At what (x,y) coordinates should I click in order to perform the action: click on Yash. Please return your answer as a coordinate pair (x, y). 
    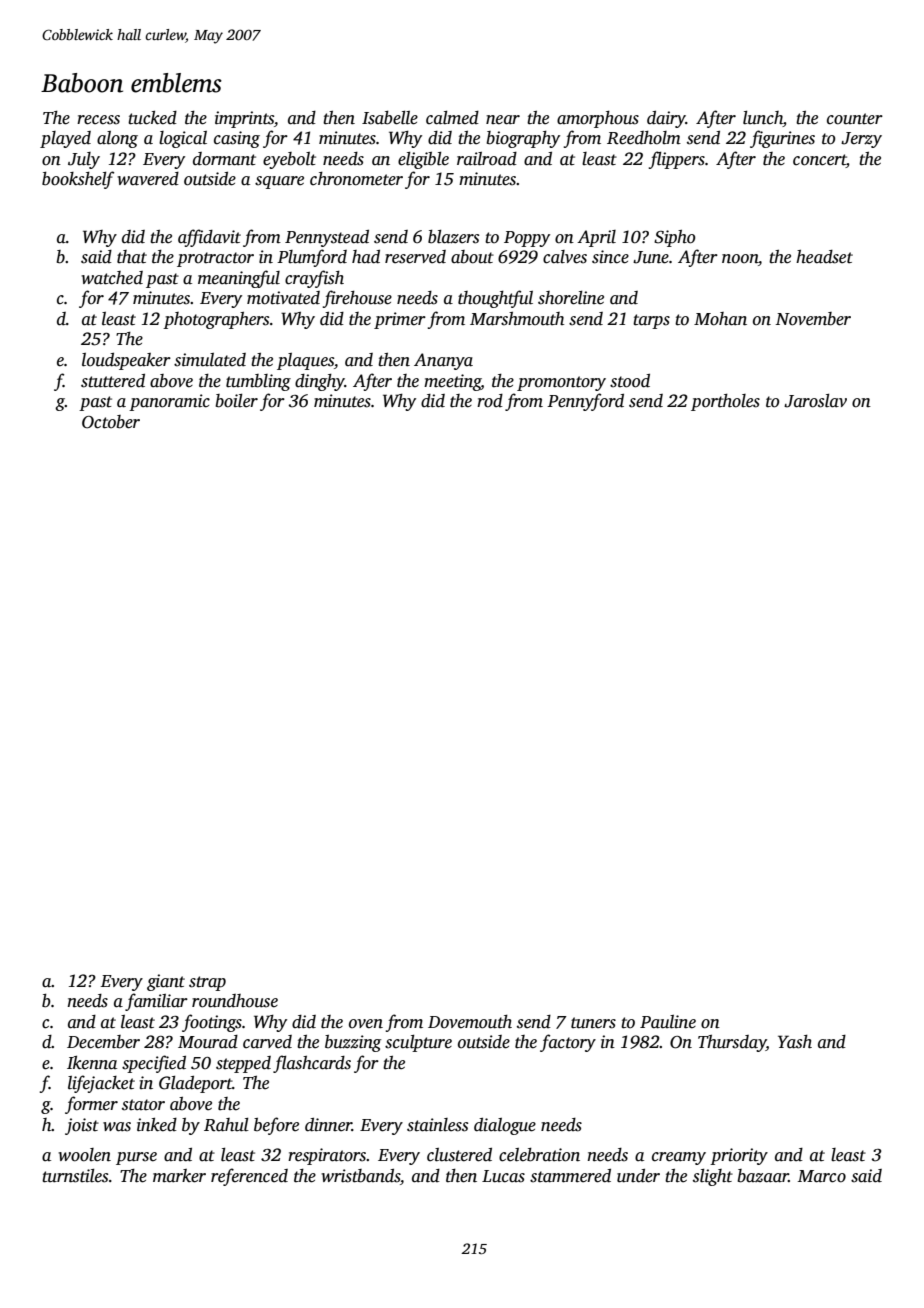
    Looking at the image, I should click on (795, 1042).
